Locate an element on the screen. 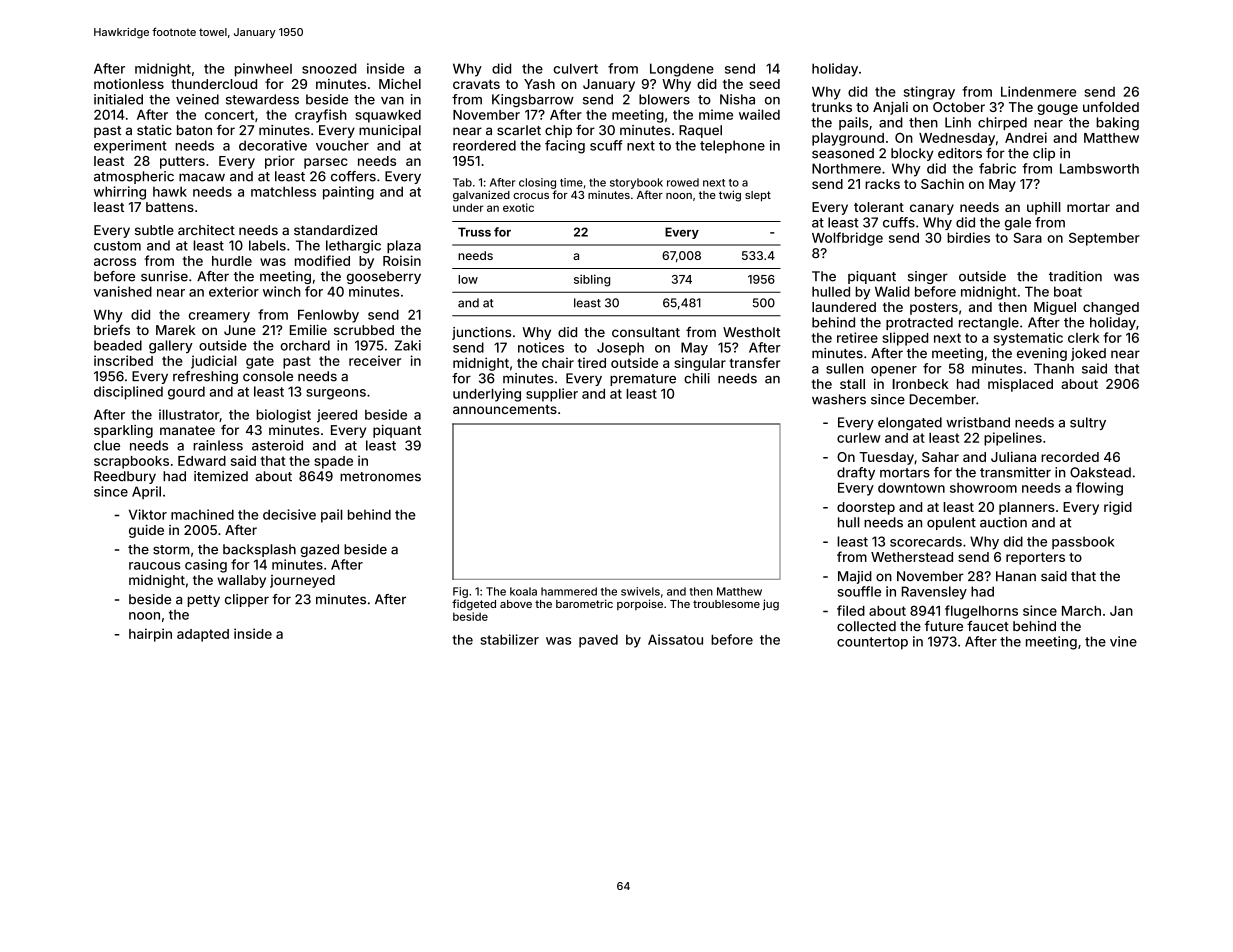 The width and height of the screenshot is (1233, 952). hairpin is located at coordinates (150, 635).
